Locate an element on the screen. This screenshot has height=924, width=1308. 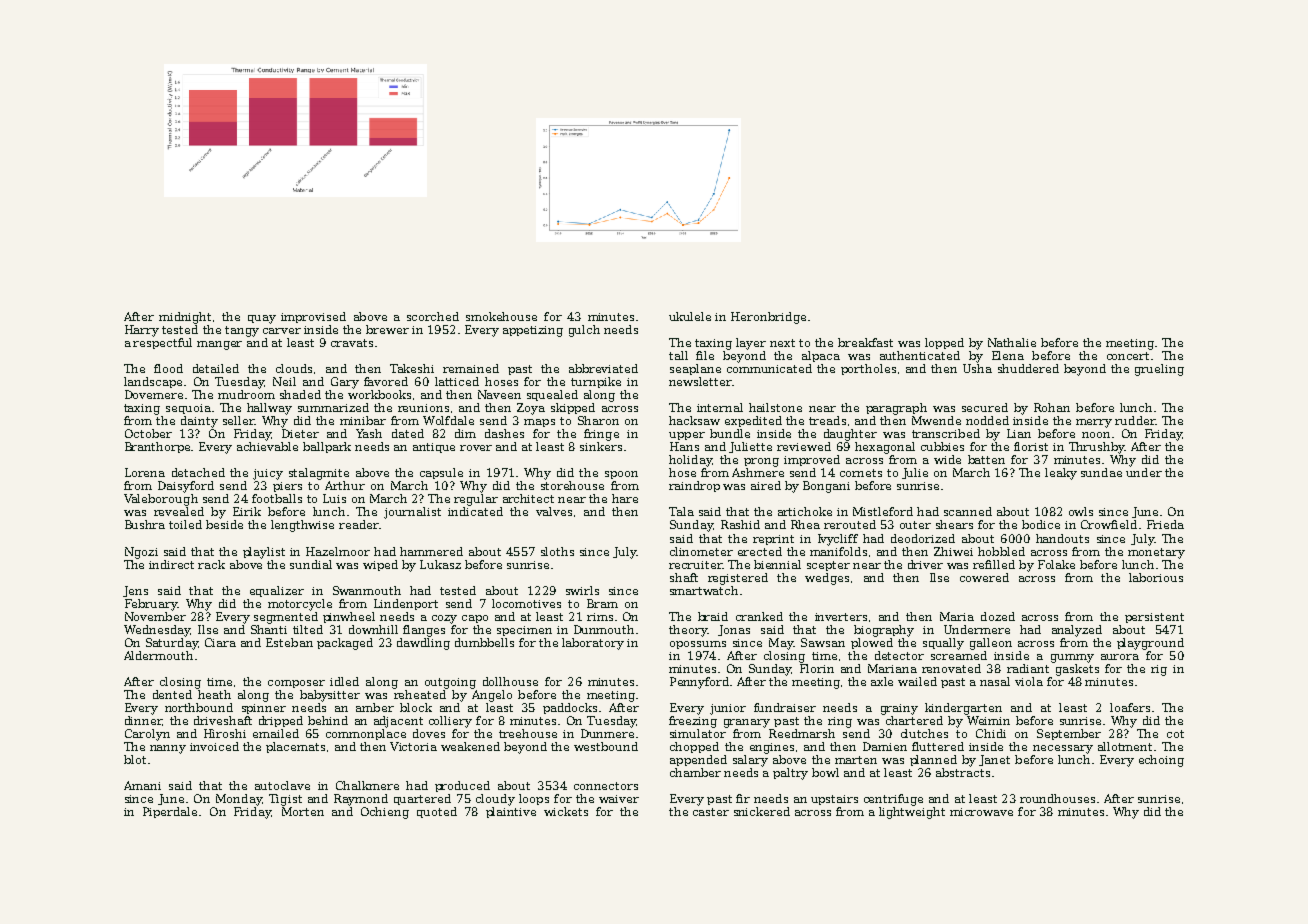
caster is located at coordinates (711, 812).
